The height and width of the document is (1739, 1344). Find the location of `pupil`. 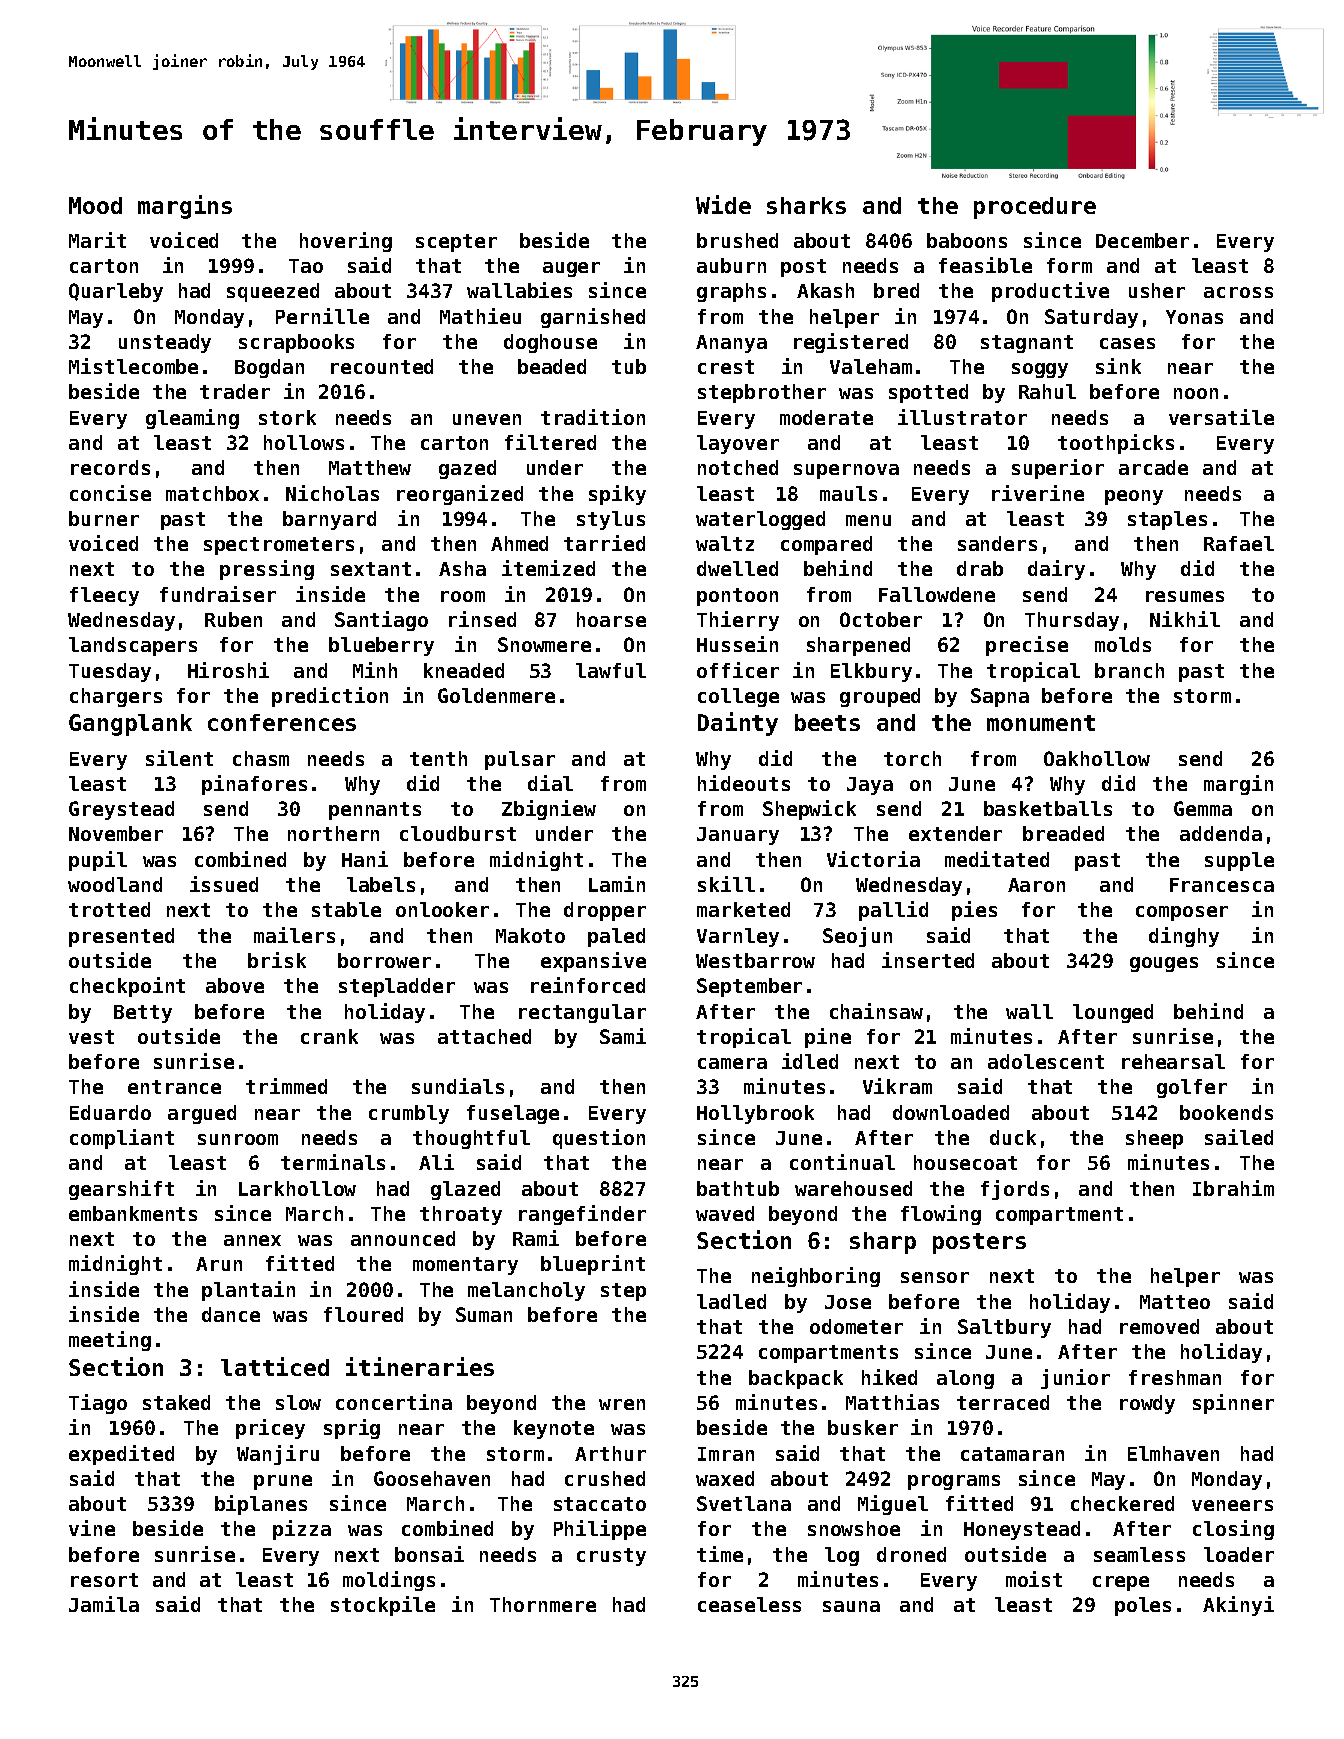

pupil is located at coordinates (98, 861).
